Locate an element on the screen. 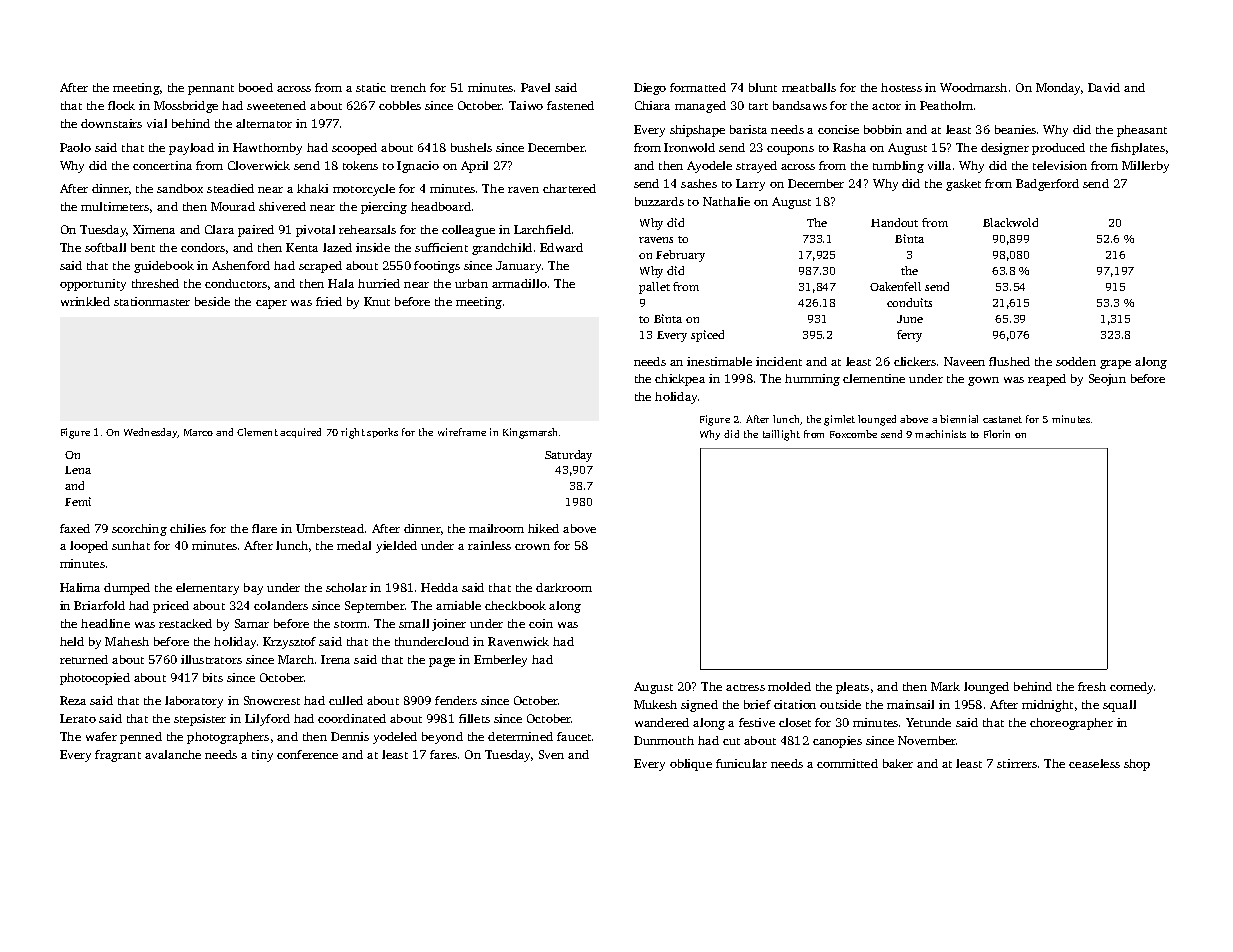 The width and height of the screenshot is (1233, 952). bushels is located at coordinates (471, 147).
